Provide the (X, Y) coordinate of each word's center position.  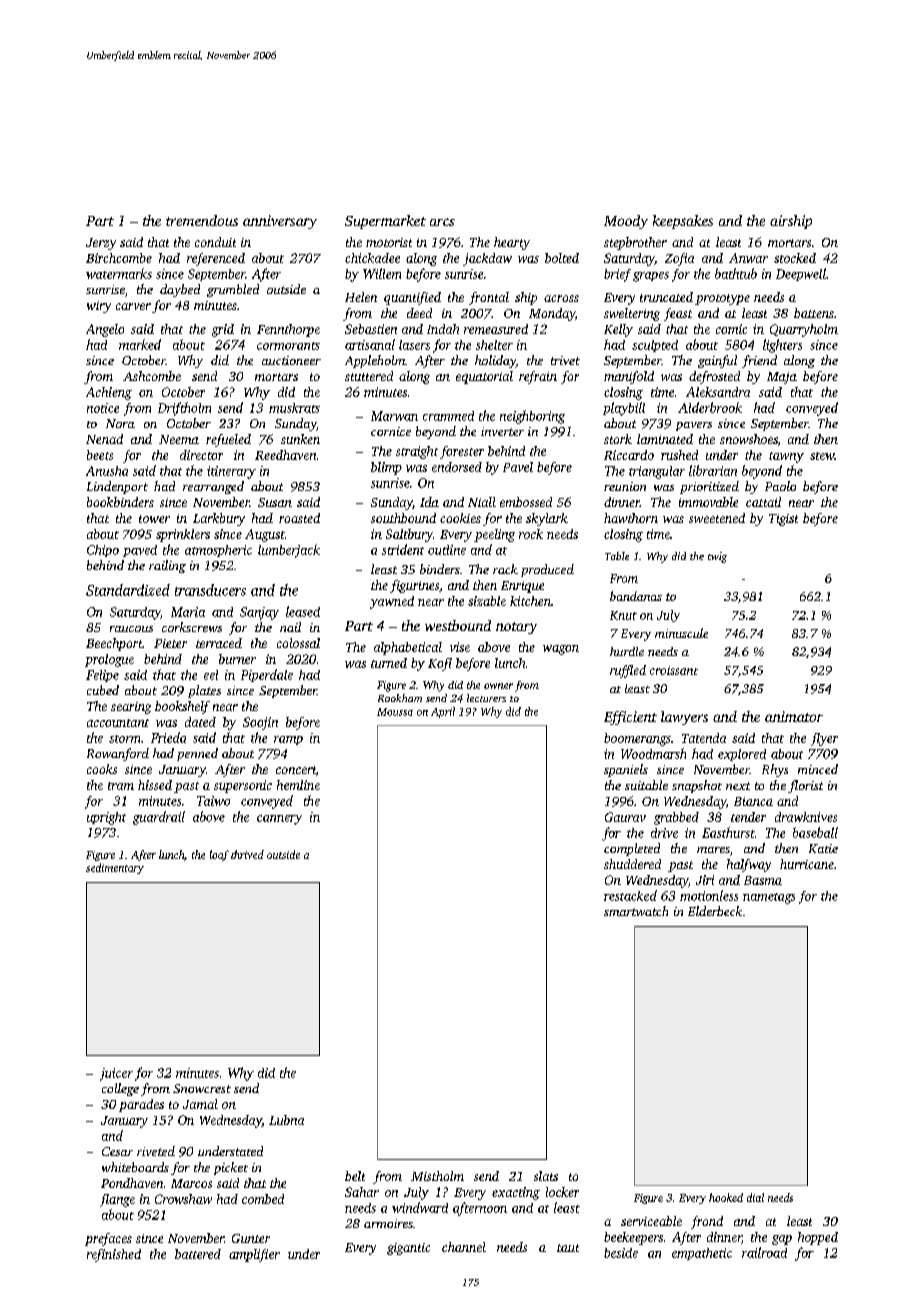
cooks (102, 769)
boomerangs (637, 739)
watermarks (119, 273)
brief (617, 275)
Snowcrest (202, 1088)
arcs (442, 222)
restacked (630, 895)
